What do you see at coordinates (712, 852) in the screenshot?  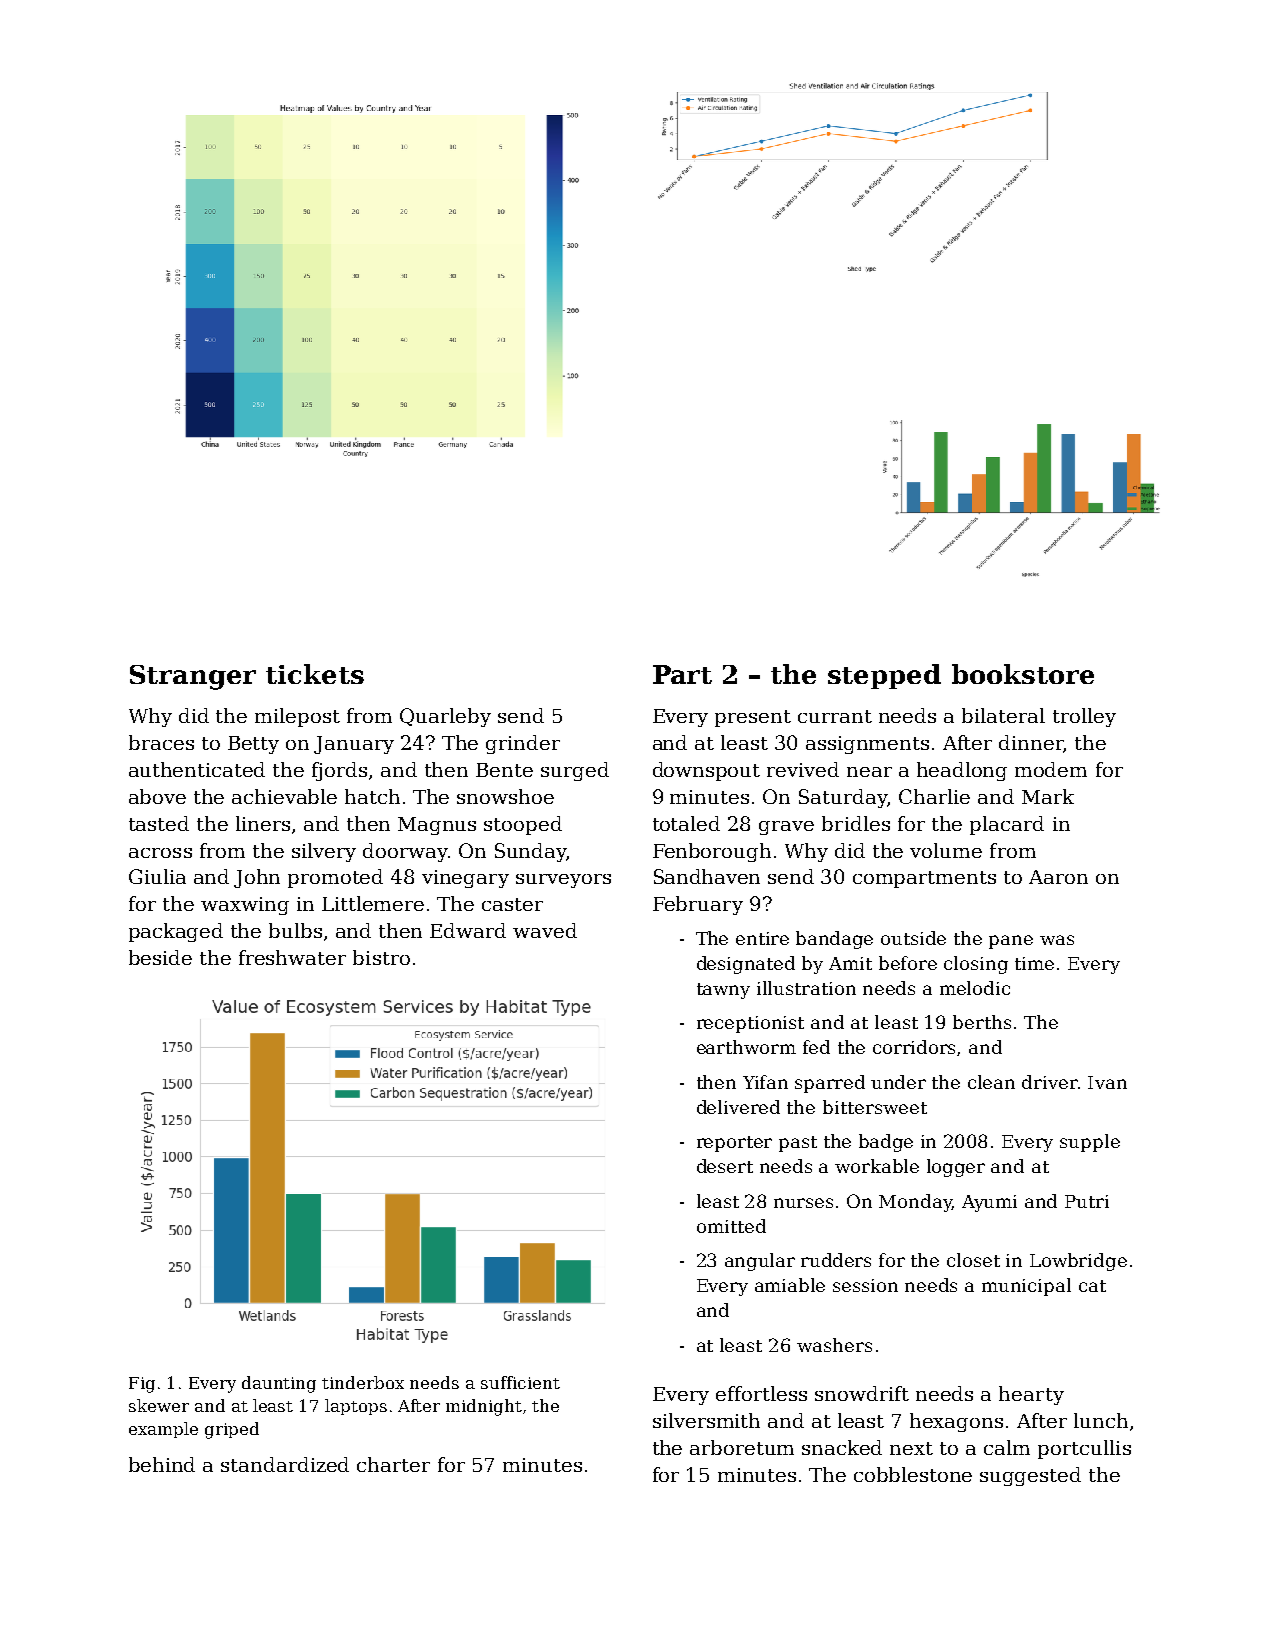 I see `Fenborough` at bounding box center [712, 852].
